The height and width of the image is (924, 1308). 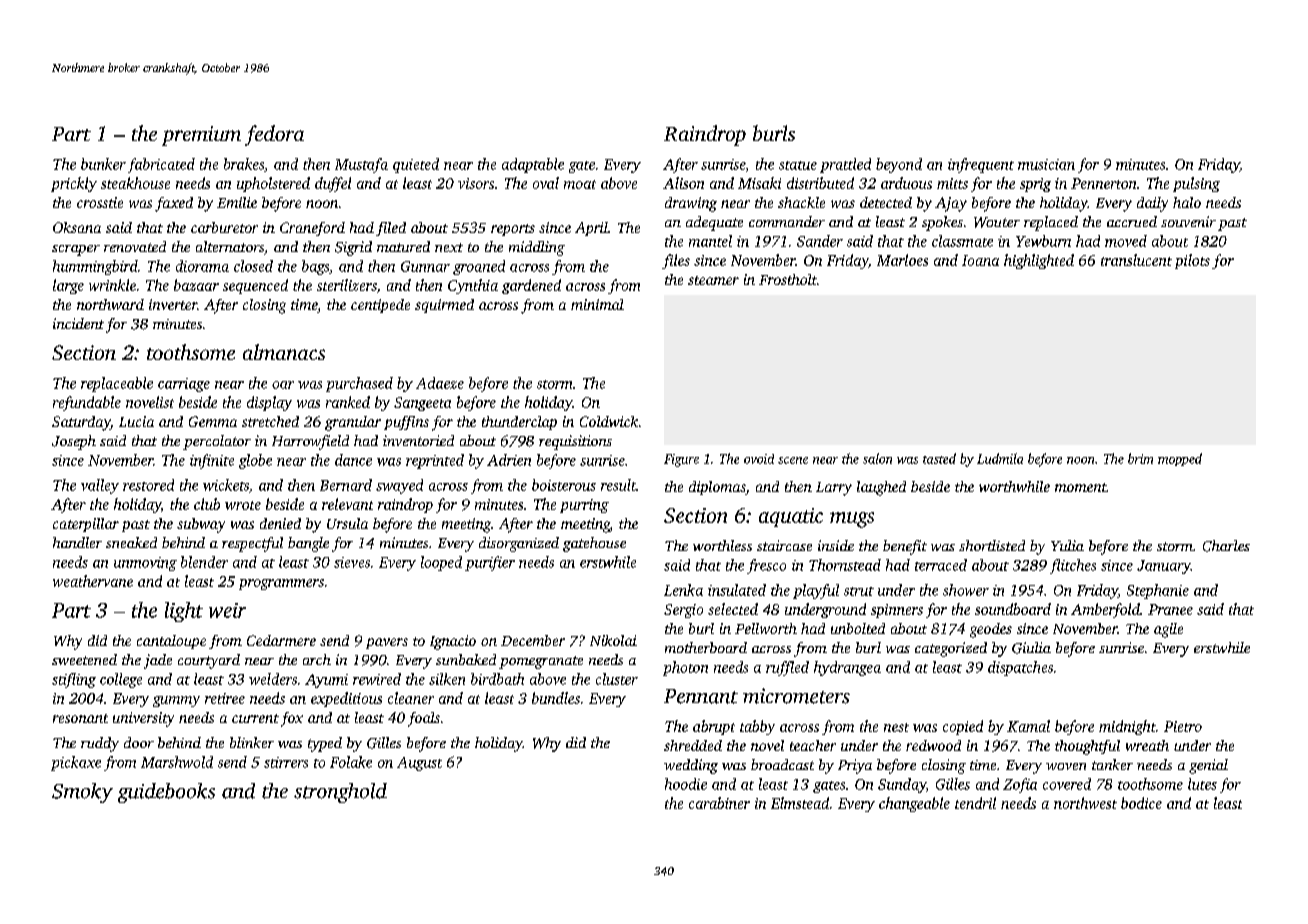 I want to click on musician, so click(x=1046, y=164).
